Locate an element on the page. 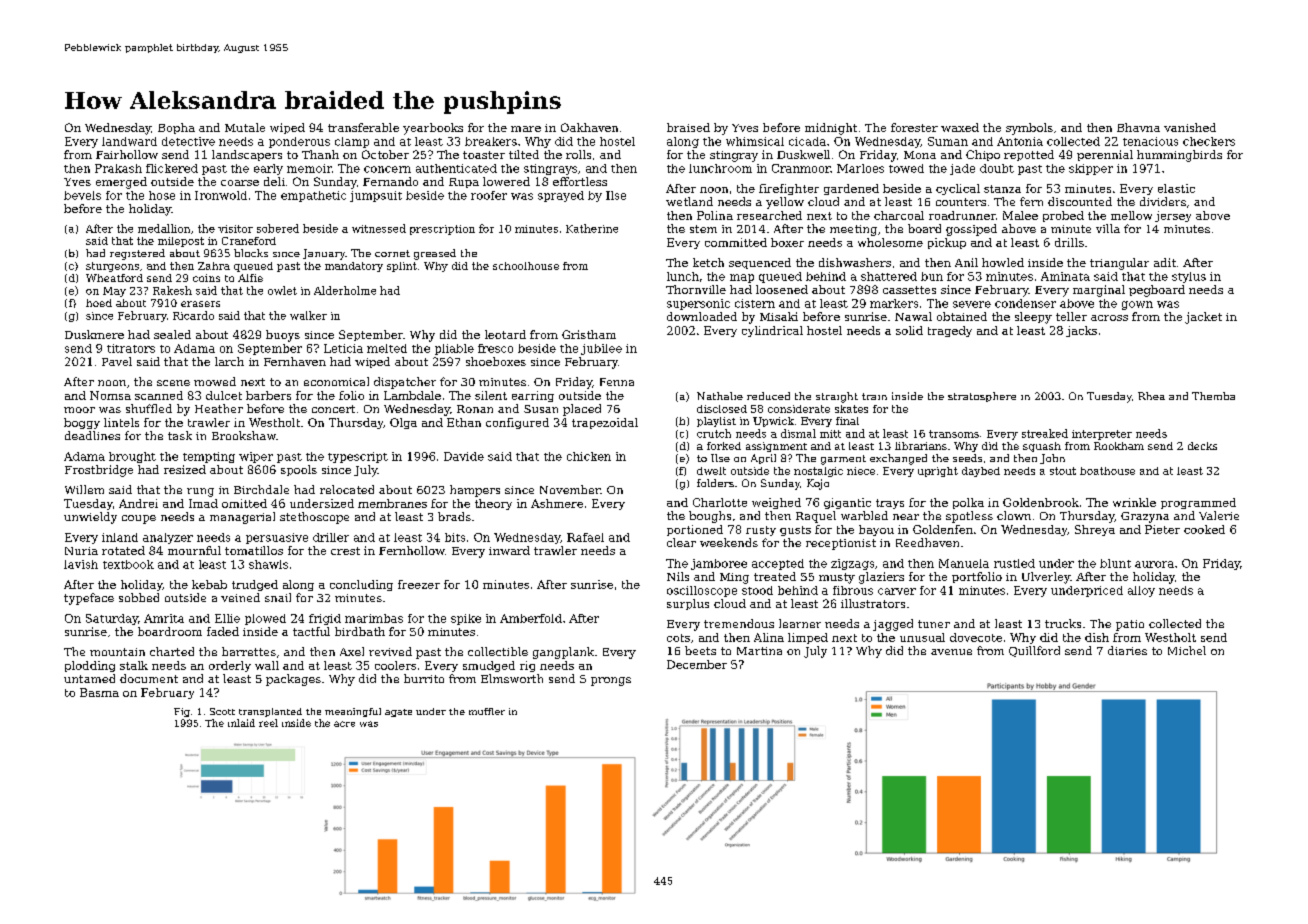 This document has height=924, width=1308. limped is located at coordinates (808, 638).
